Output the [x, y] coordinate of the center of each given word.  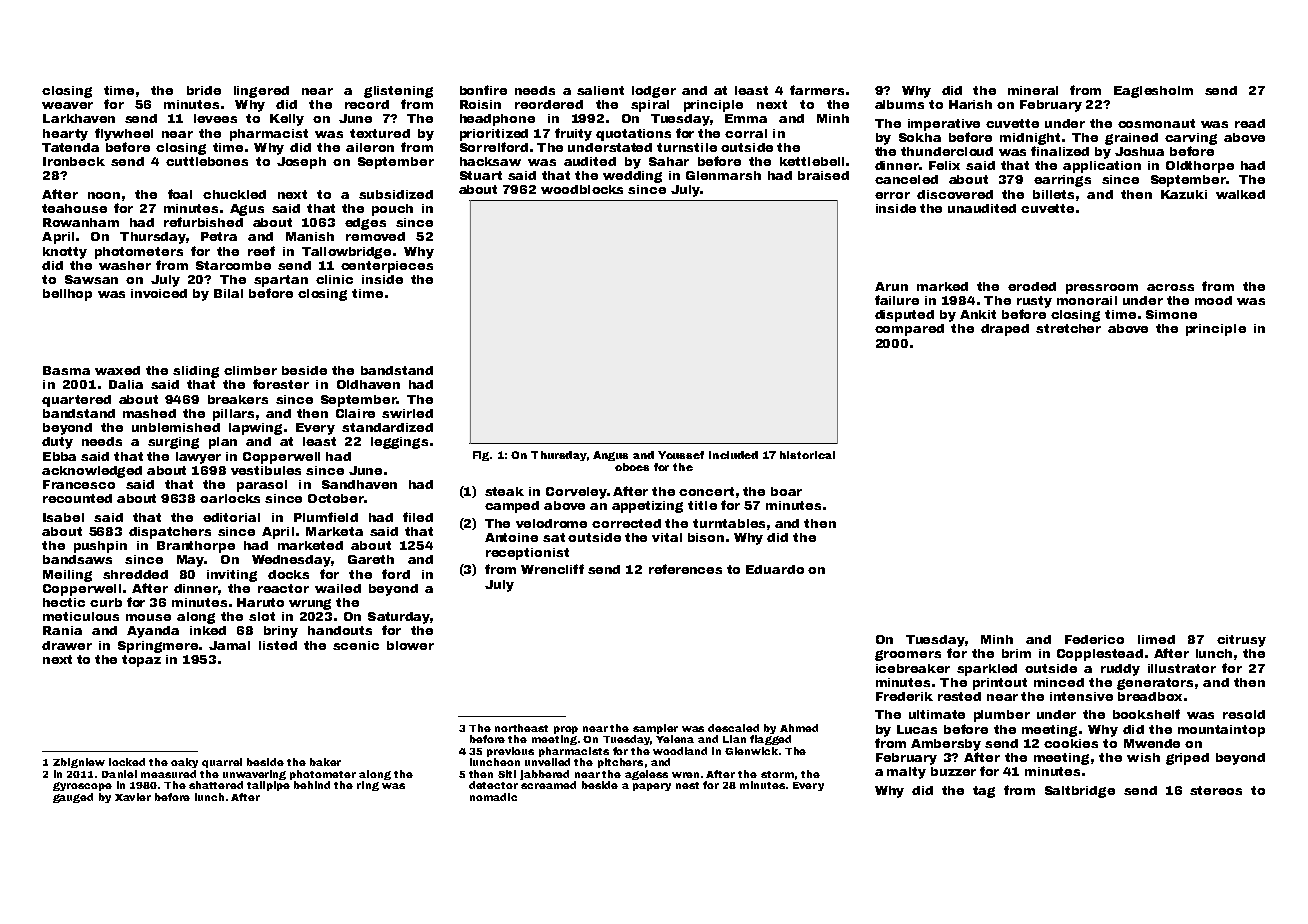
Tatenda [70, 147]
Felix [944, 165]
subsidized [396, 194]
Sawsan [91, 279]
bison [706, 537]
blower [410, 645]
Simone [1171, 314]
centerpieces [387, 267]
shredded [135, 574]
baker [325, 762]
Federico [1094, 639]
